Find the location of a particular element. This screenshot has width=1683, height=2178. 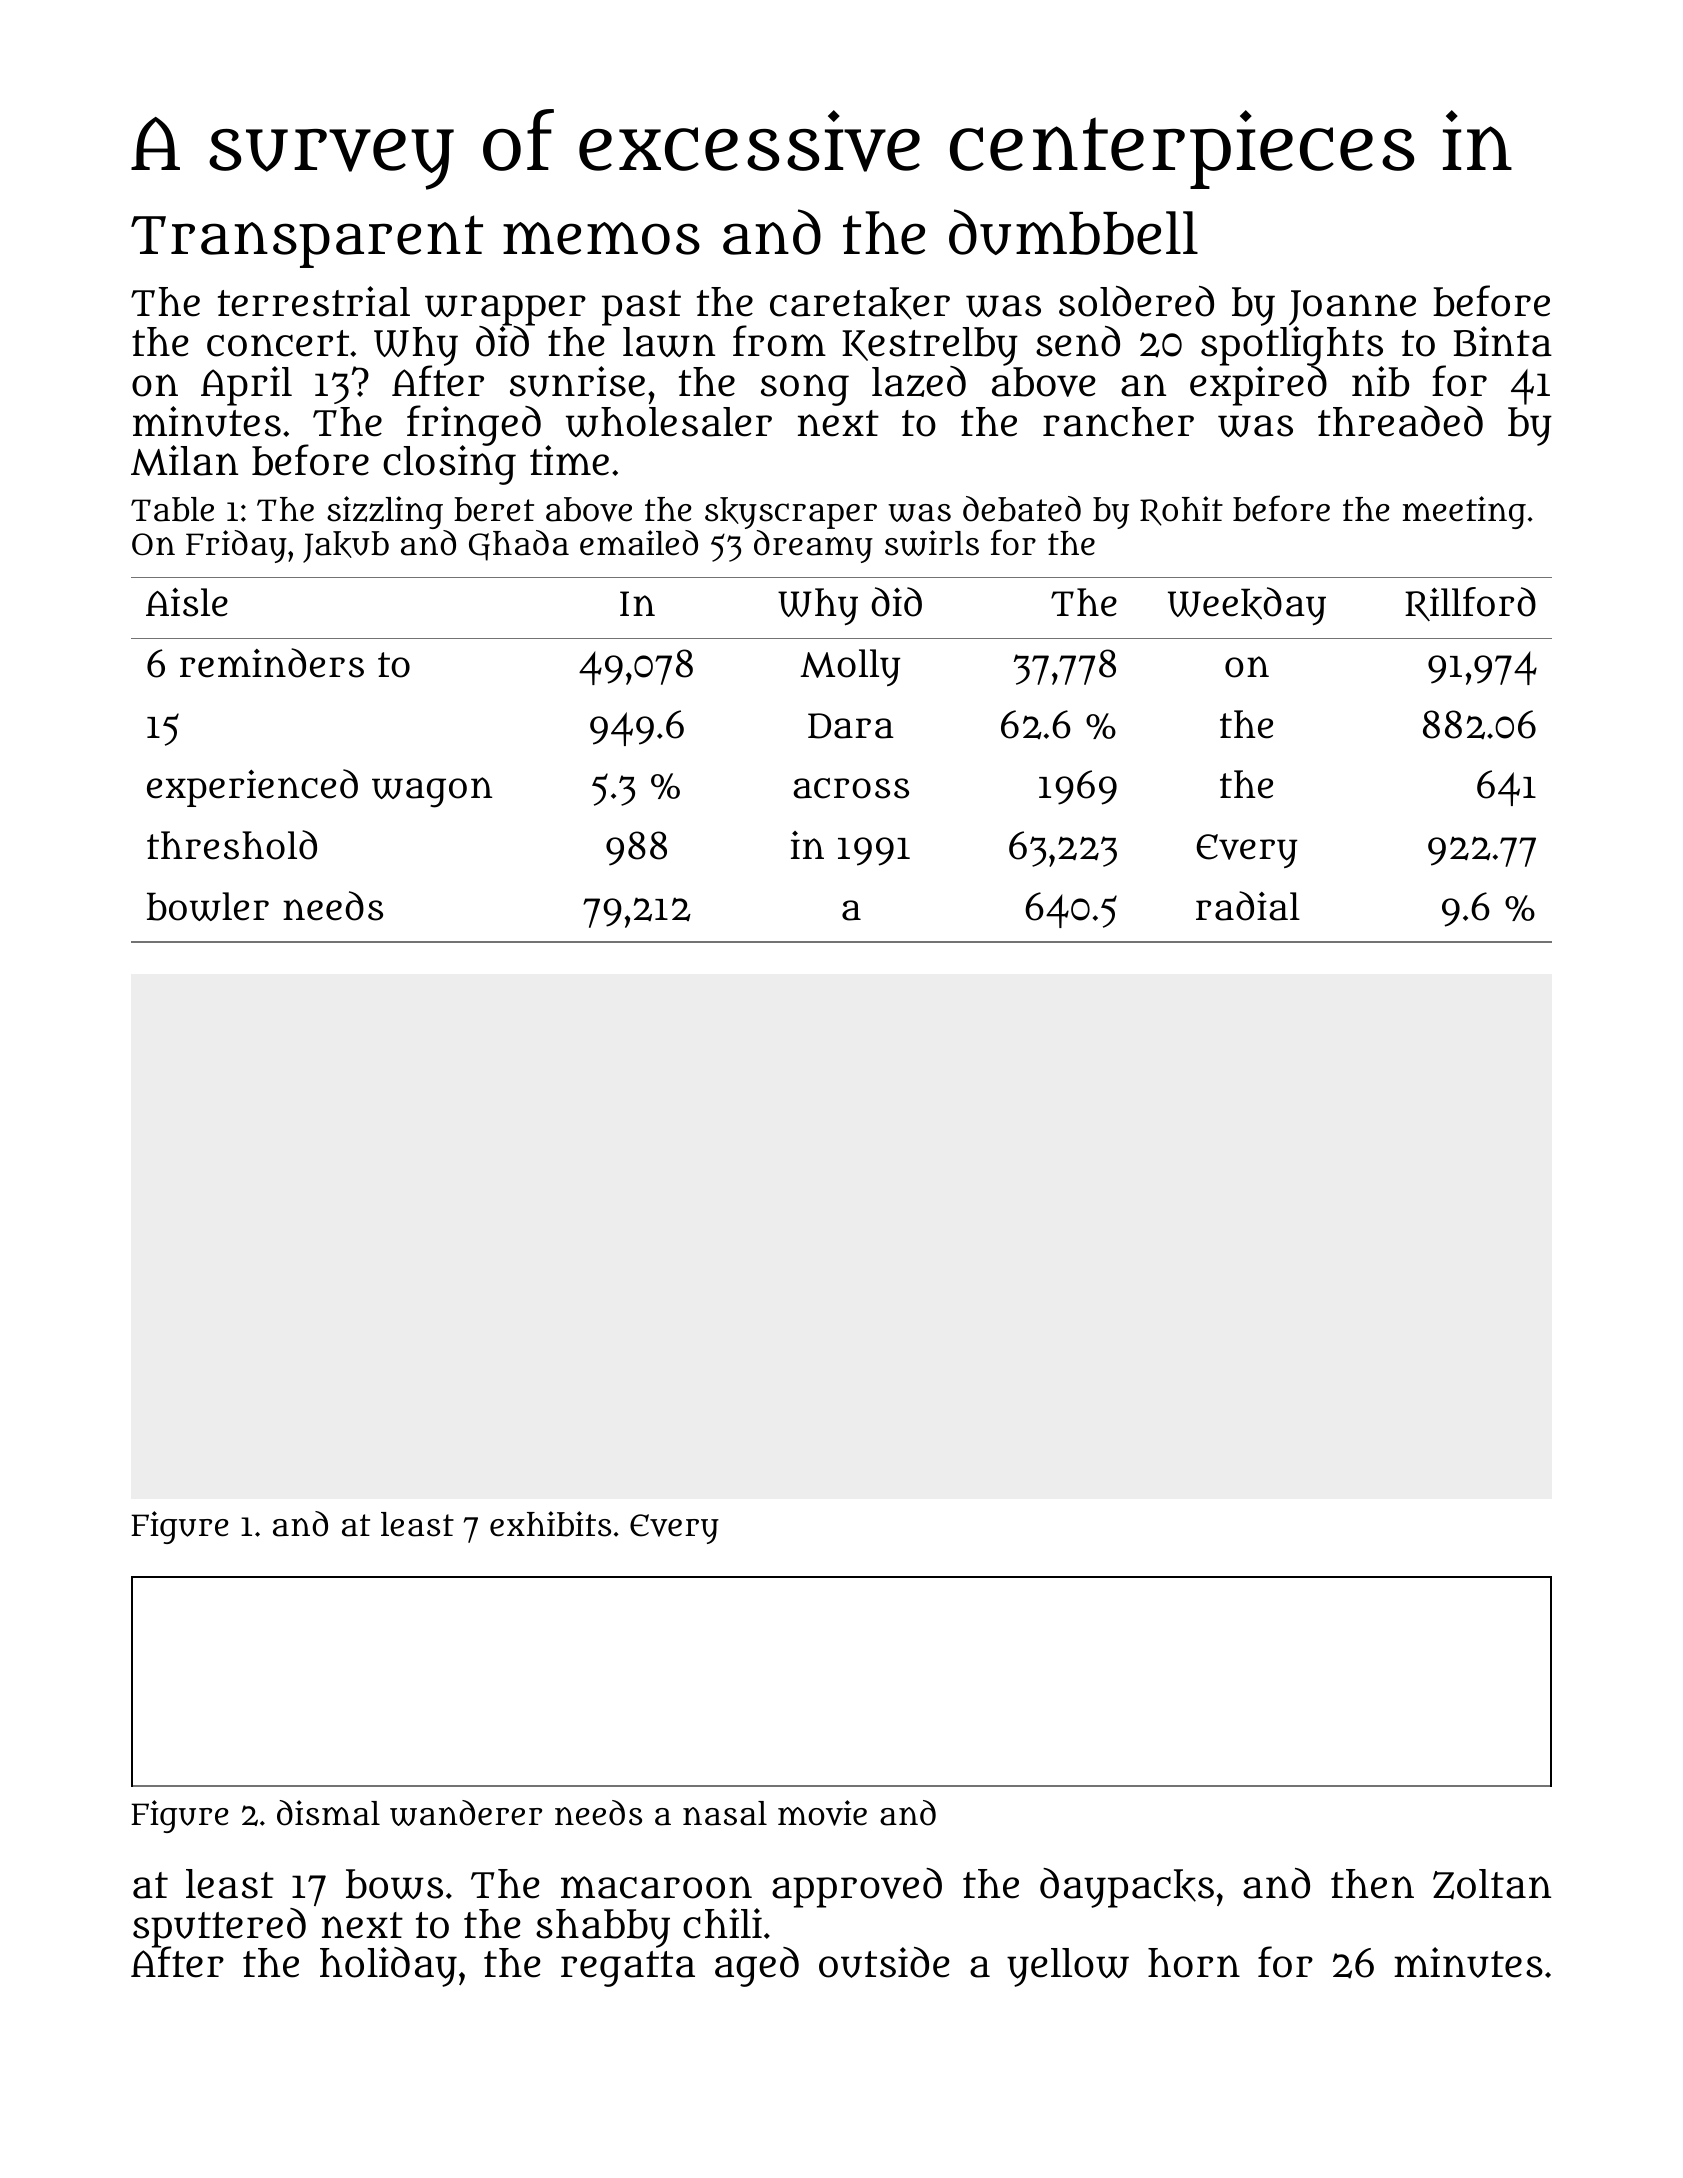

sputtered is located at coordinates (219, 1928).
